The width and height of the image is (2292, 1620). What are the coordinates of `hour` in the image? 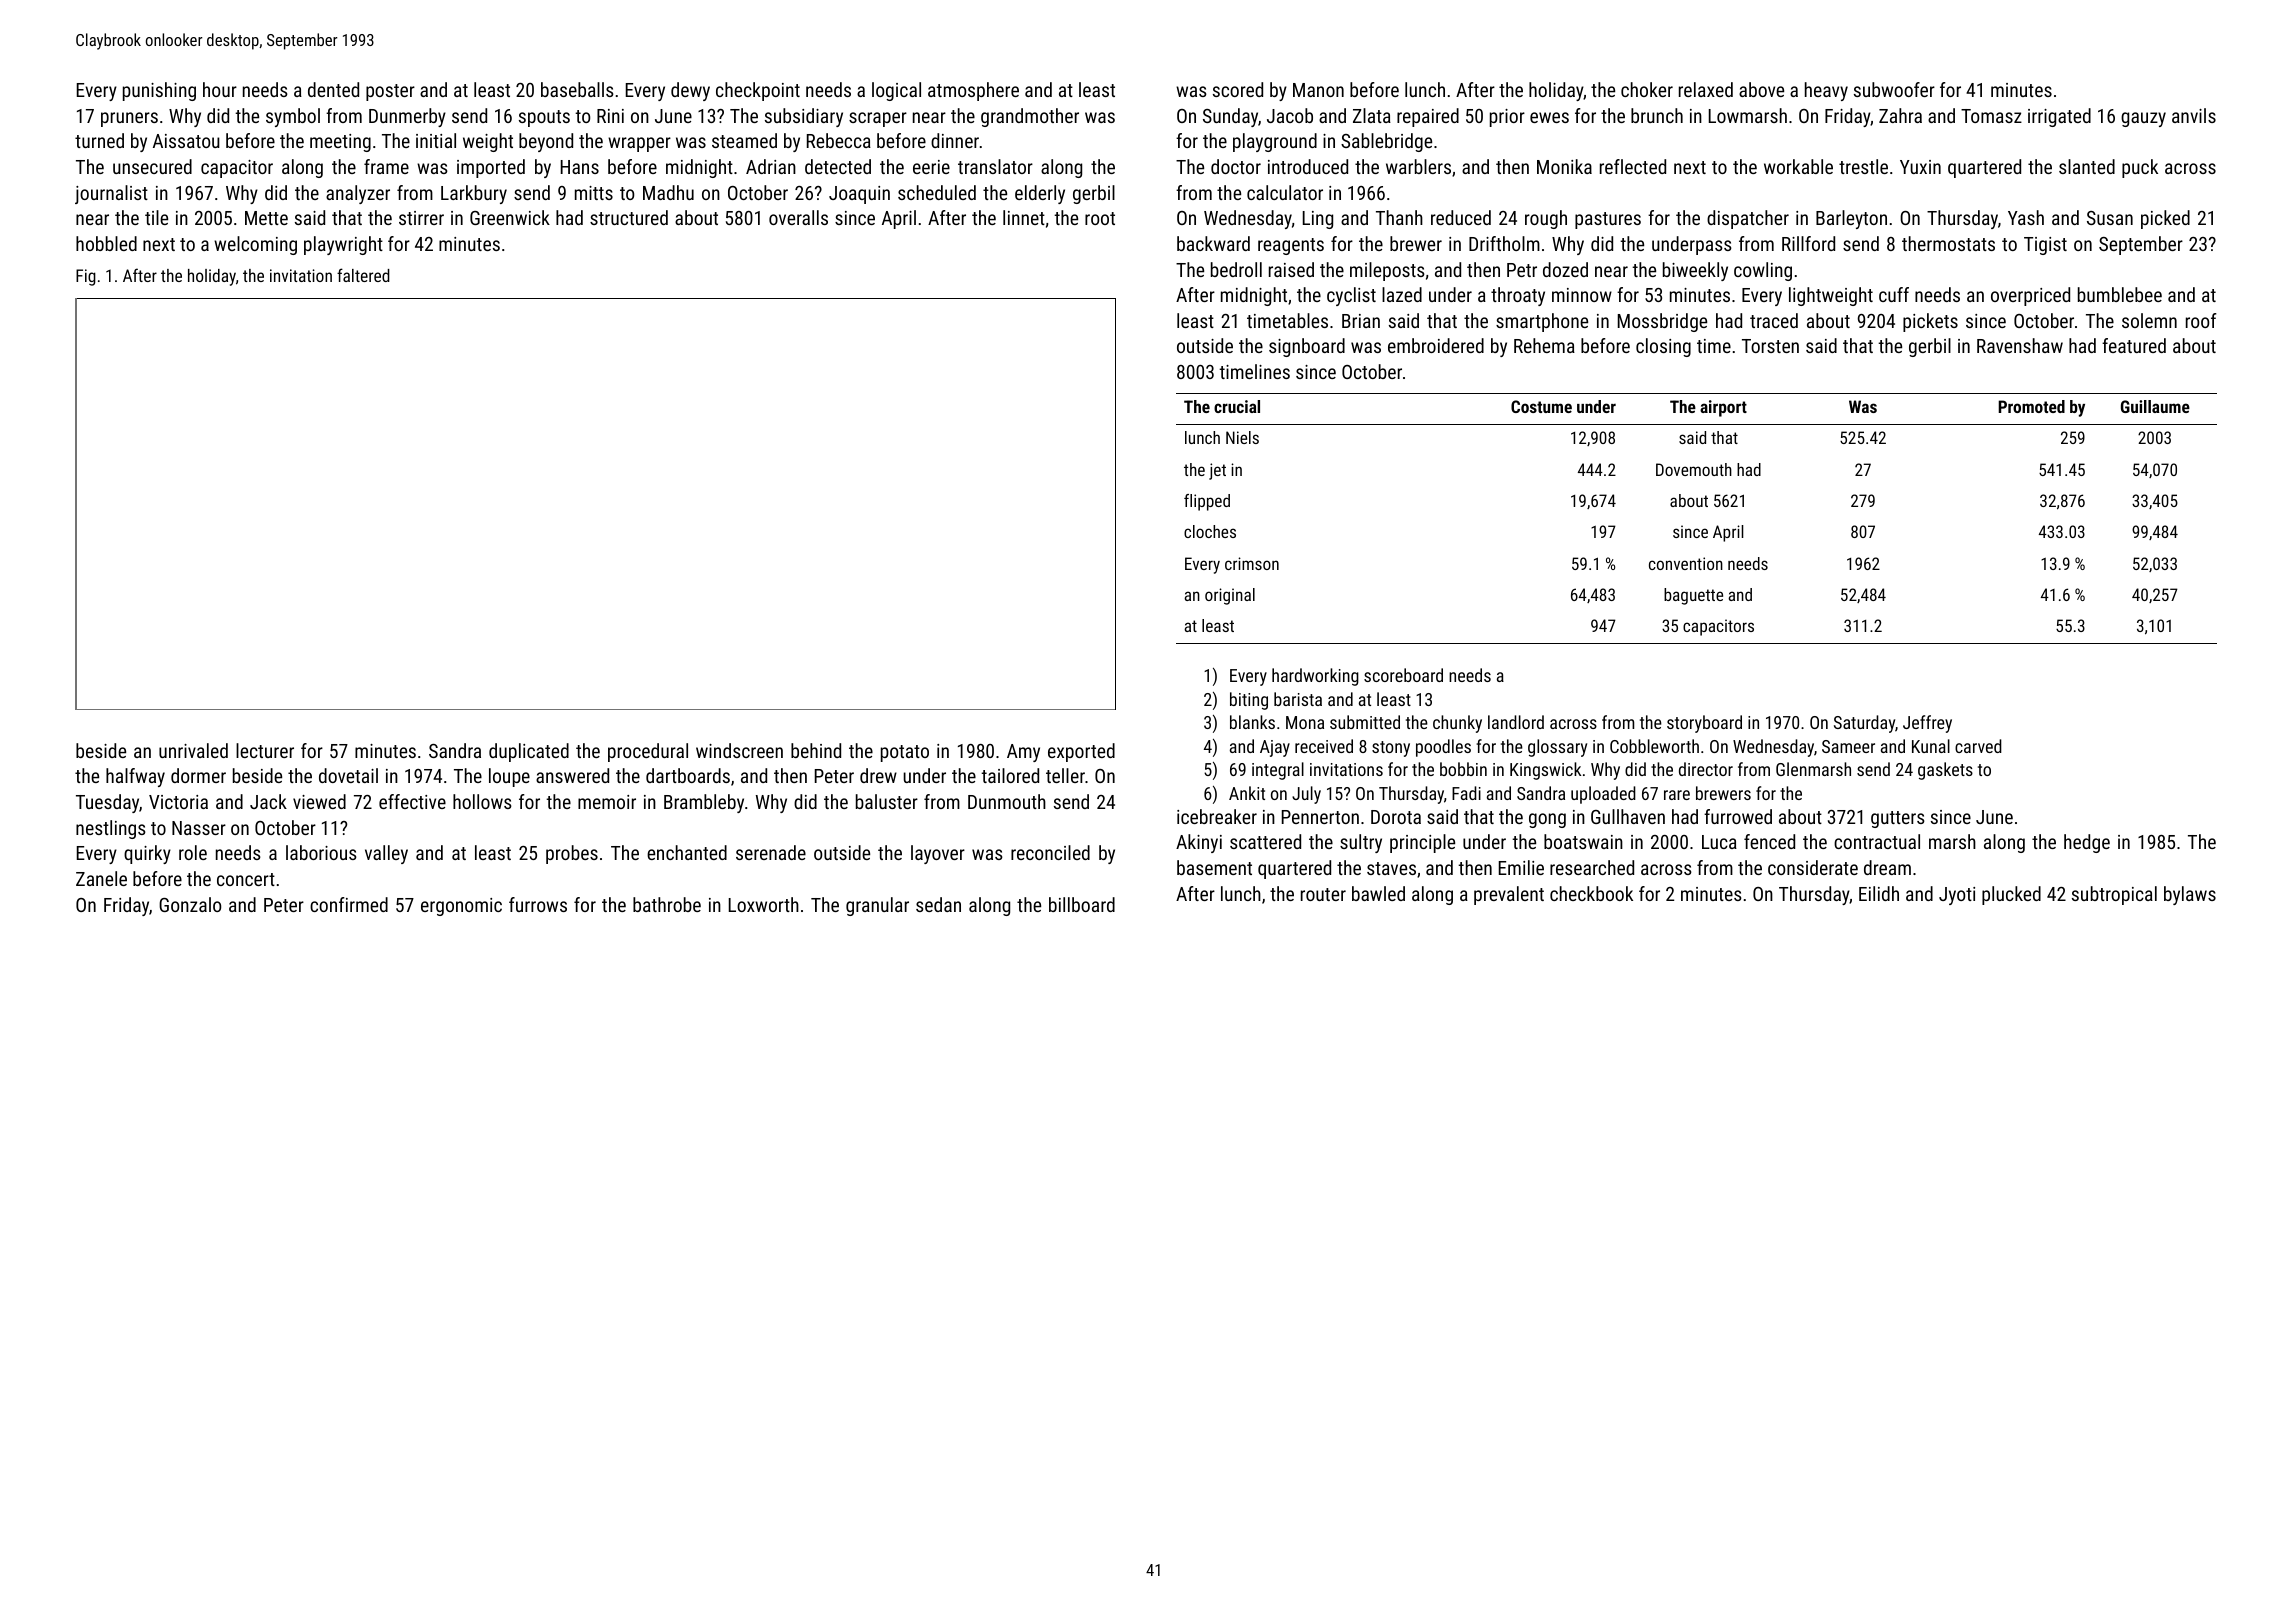 It's located at (220, 89).
